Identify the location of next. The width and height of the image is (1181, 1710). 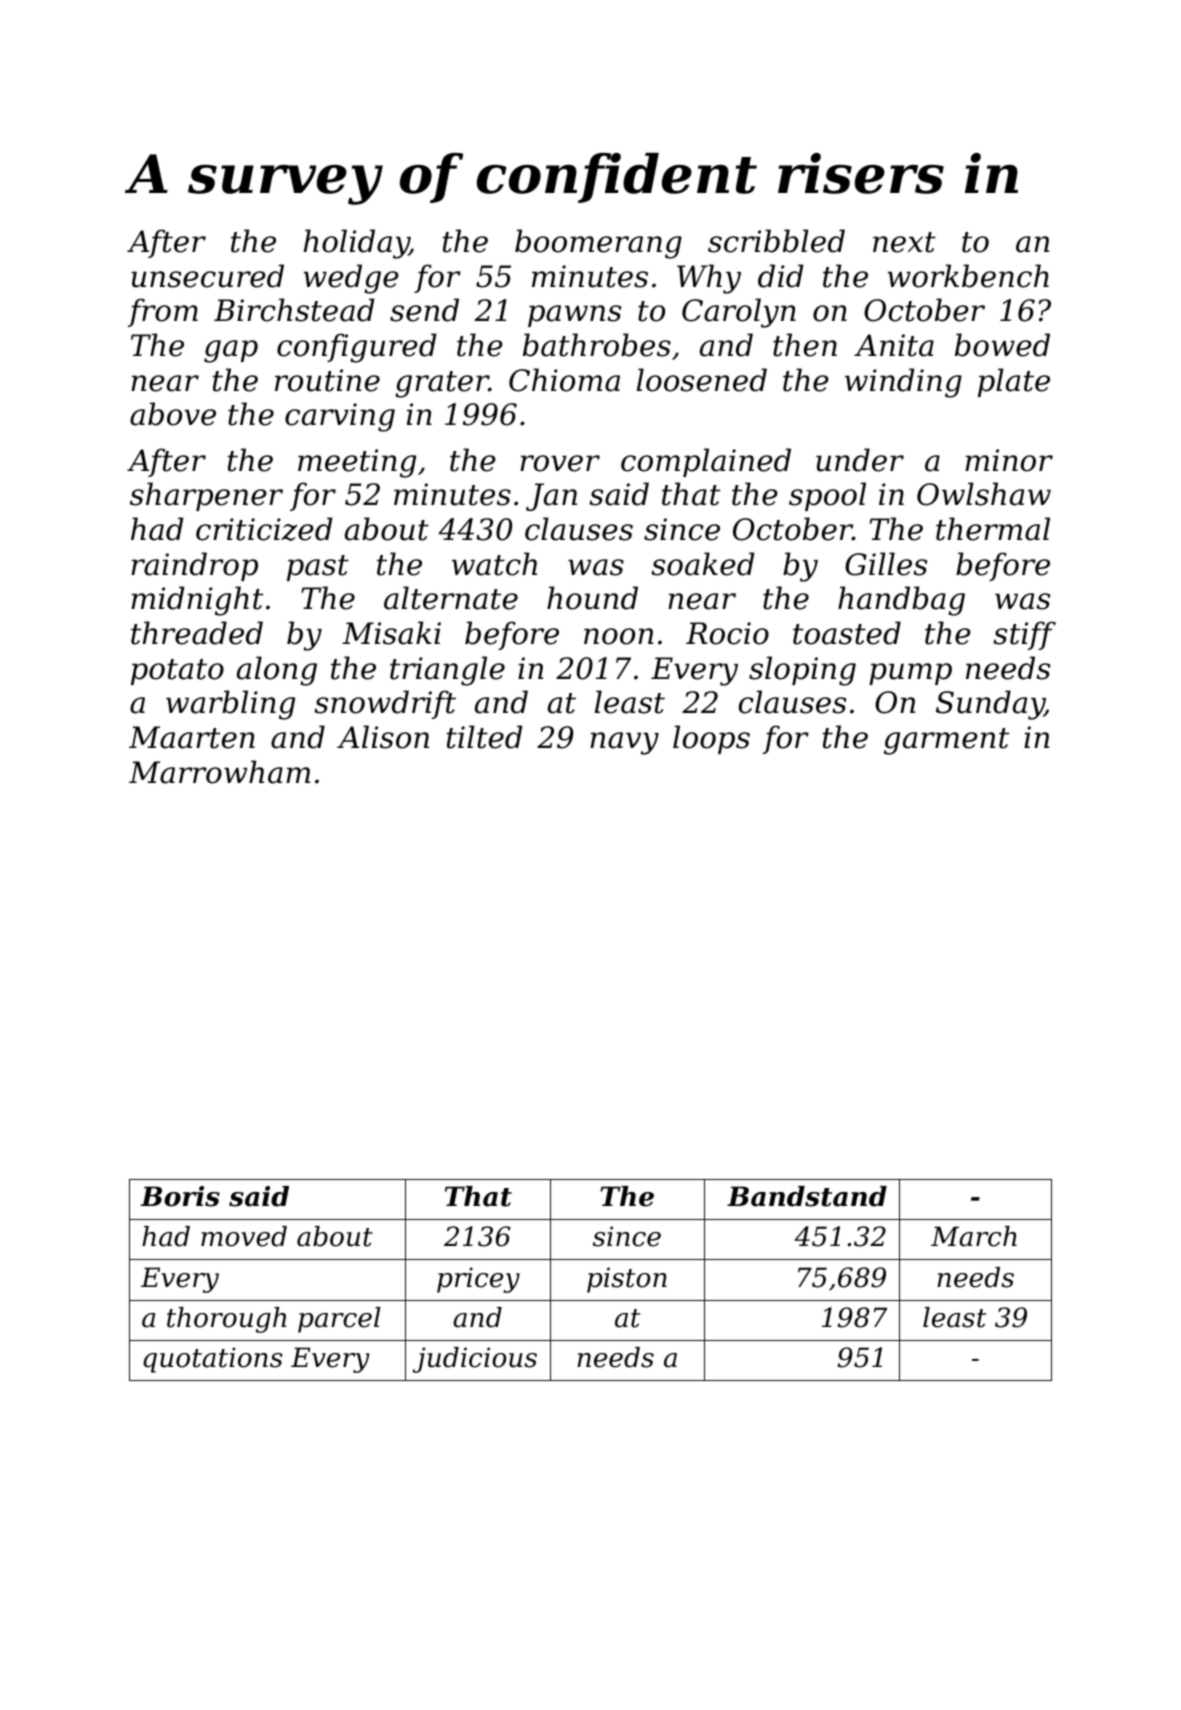
(904, 242).
